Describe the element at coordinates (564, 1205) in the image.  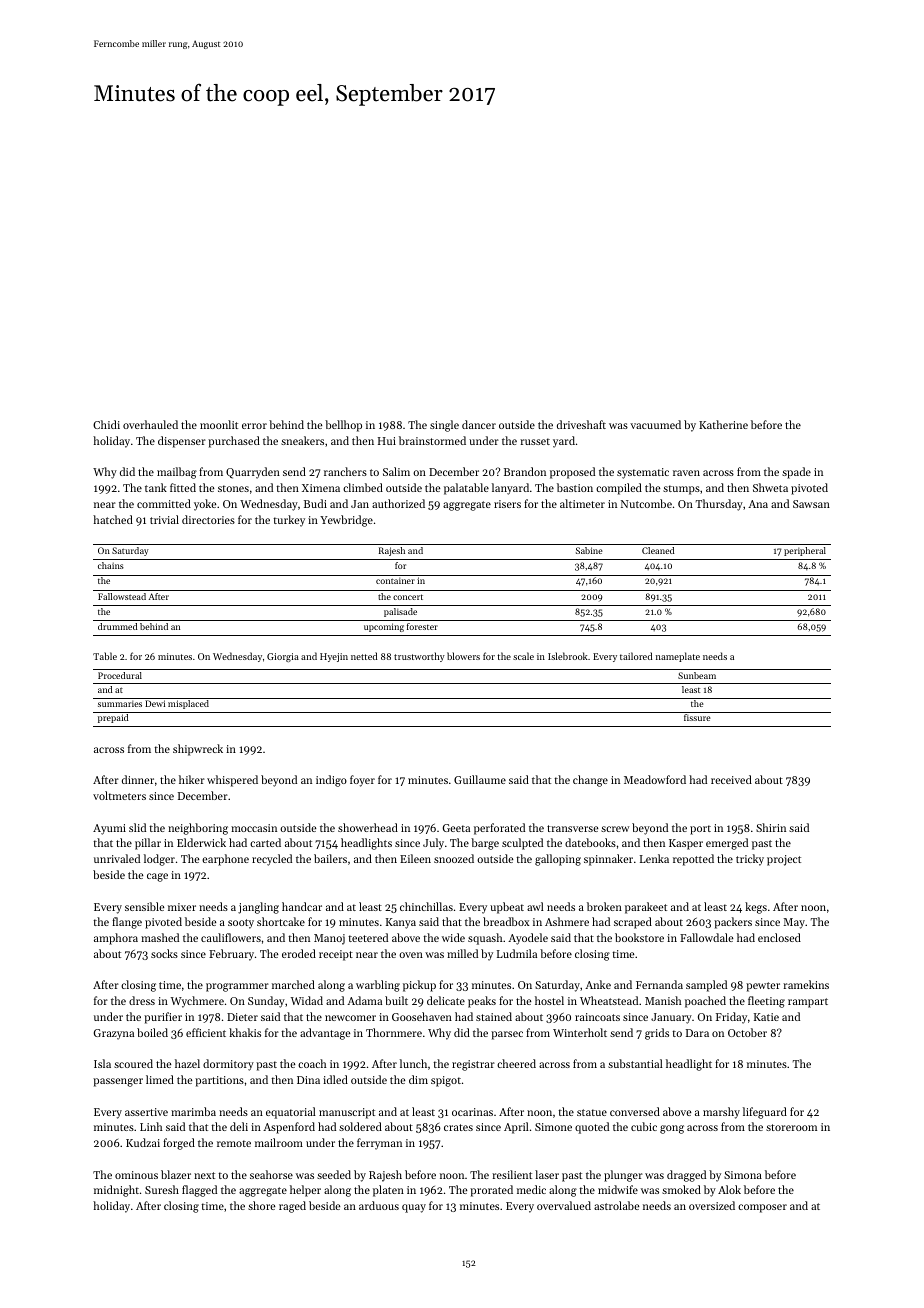
I see `overvalued` at that location.
